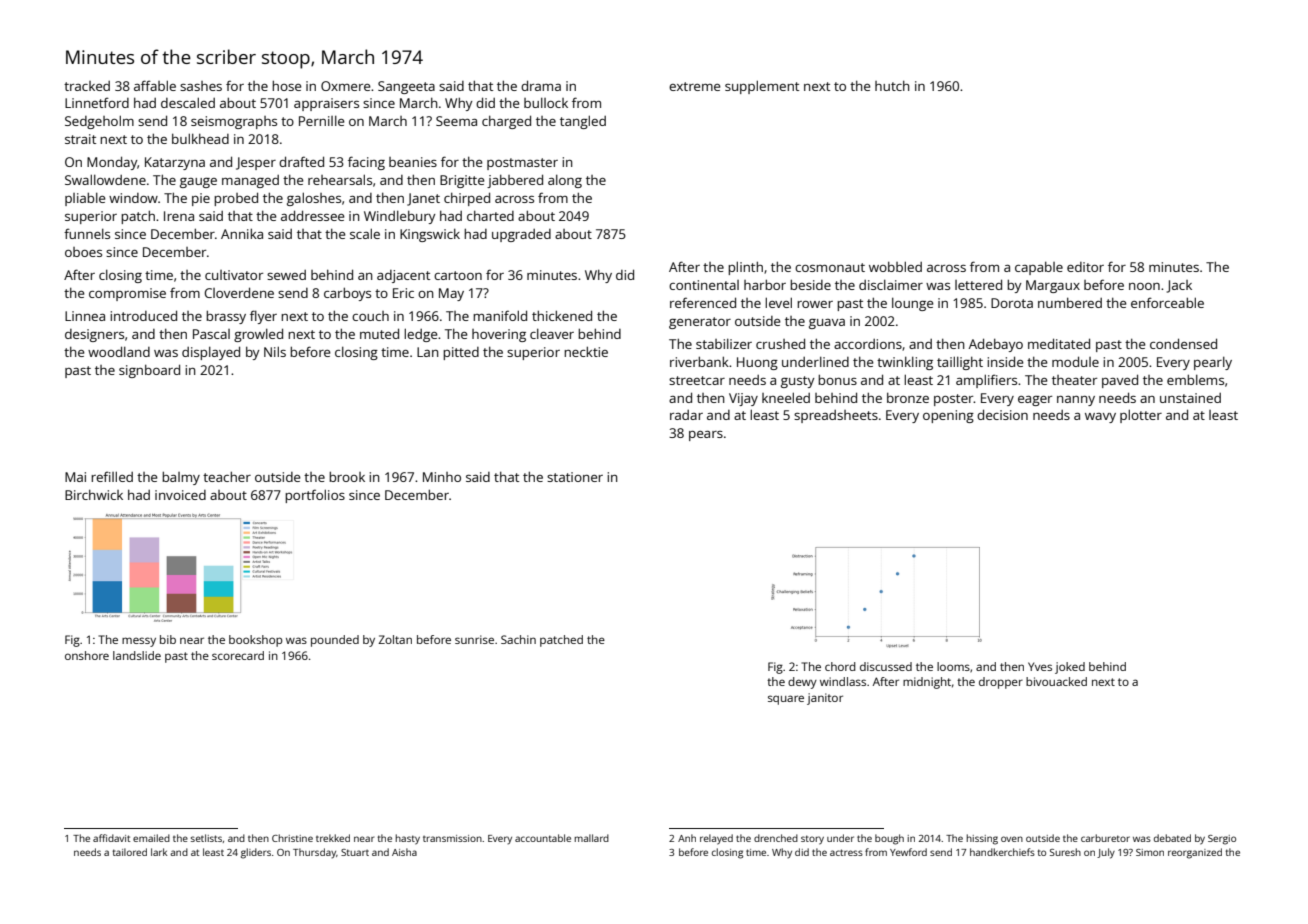  Describe the element at coordinates (159, 852) in the image. I see `lark` at that location.
